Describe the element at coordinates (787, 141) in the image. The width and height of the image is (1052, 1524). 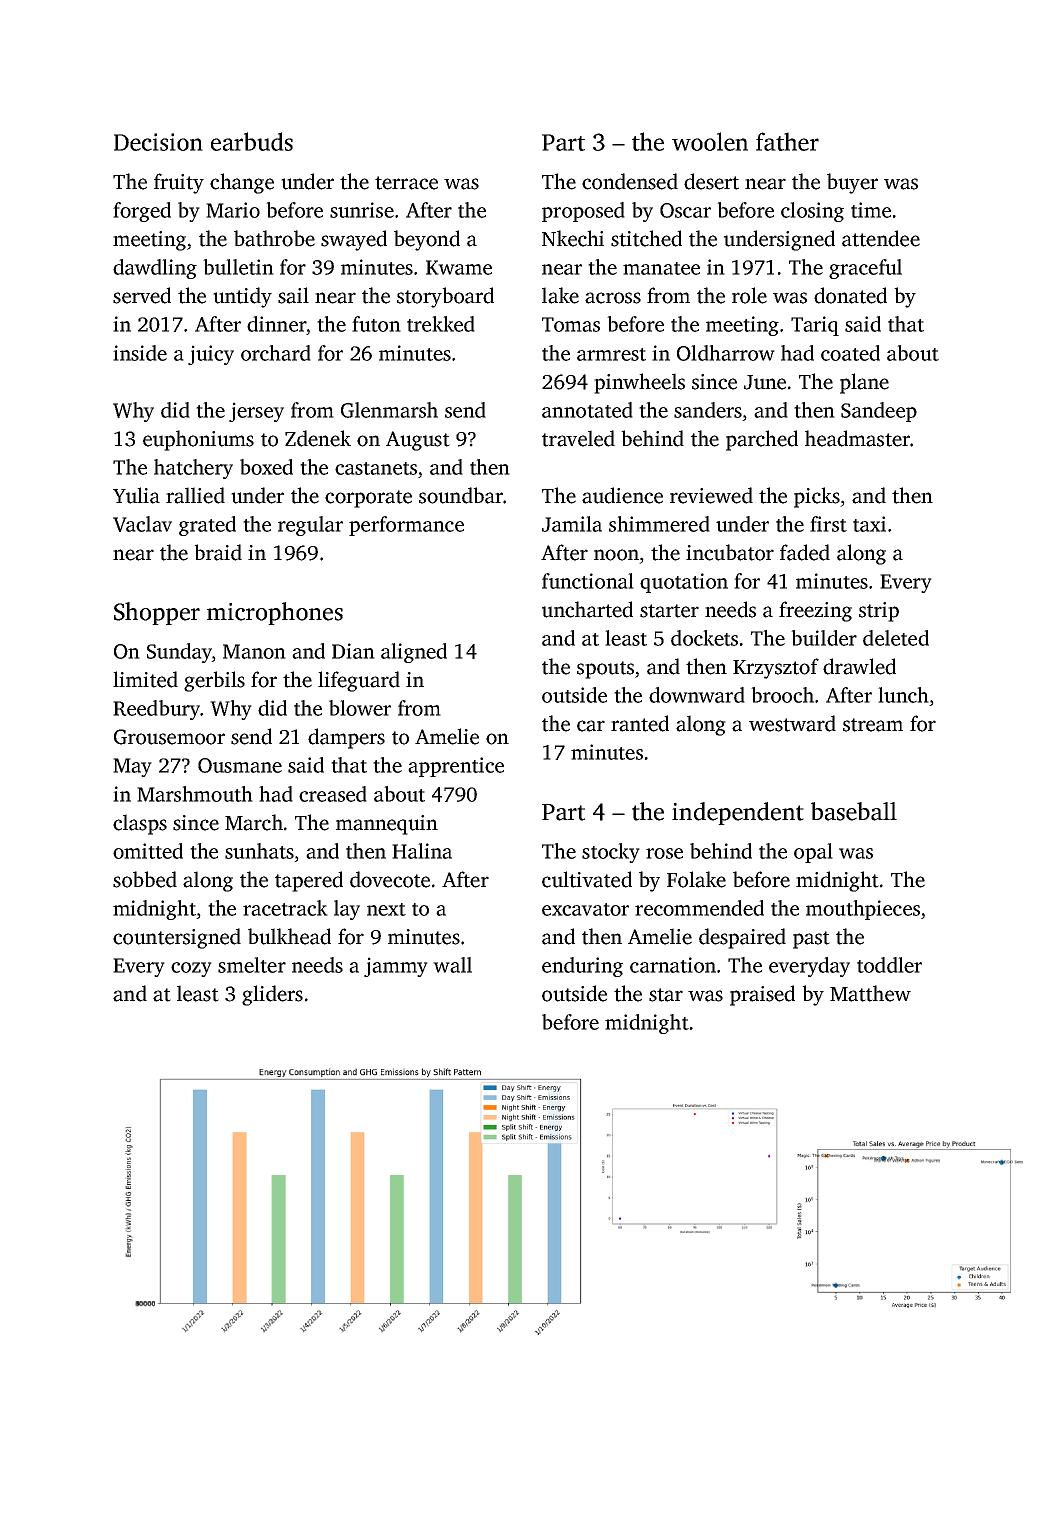
I see `father` at that location.
